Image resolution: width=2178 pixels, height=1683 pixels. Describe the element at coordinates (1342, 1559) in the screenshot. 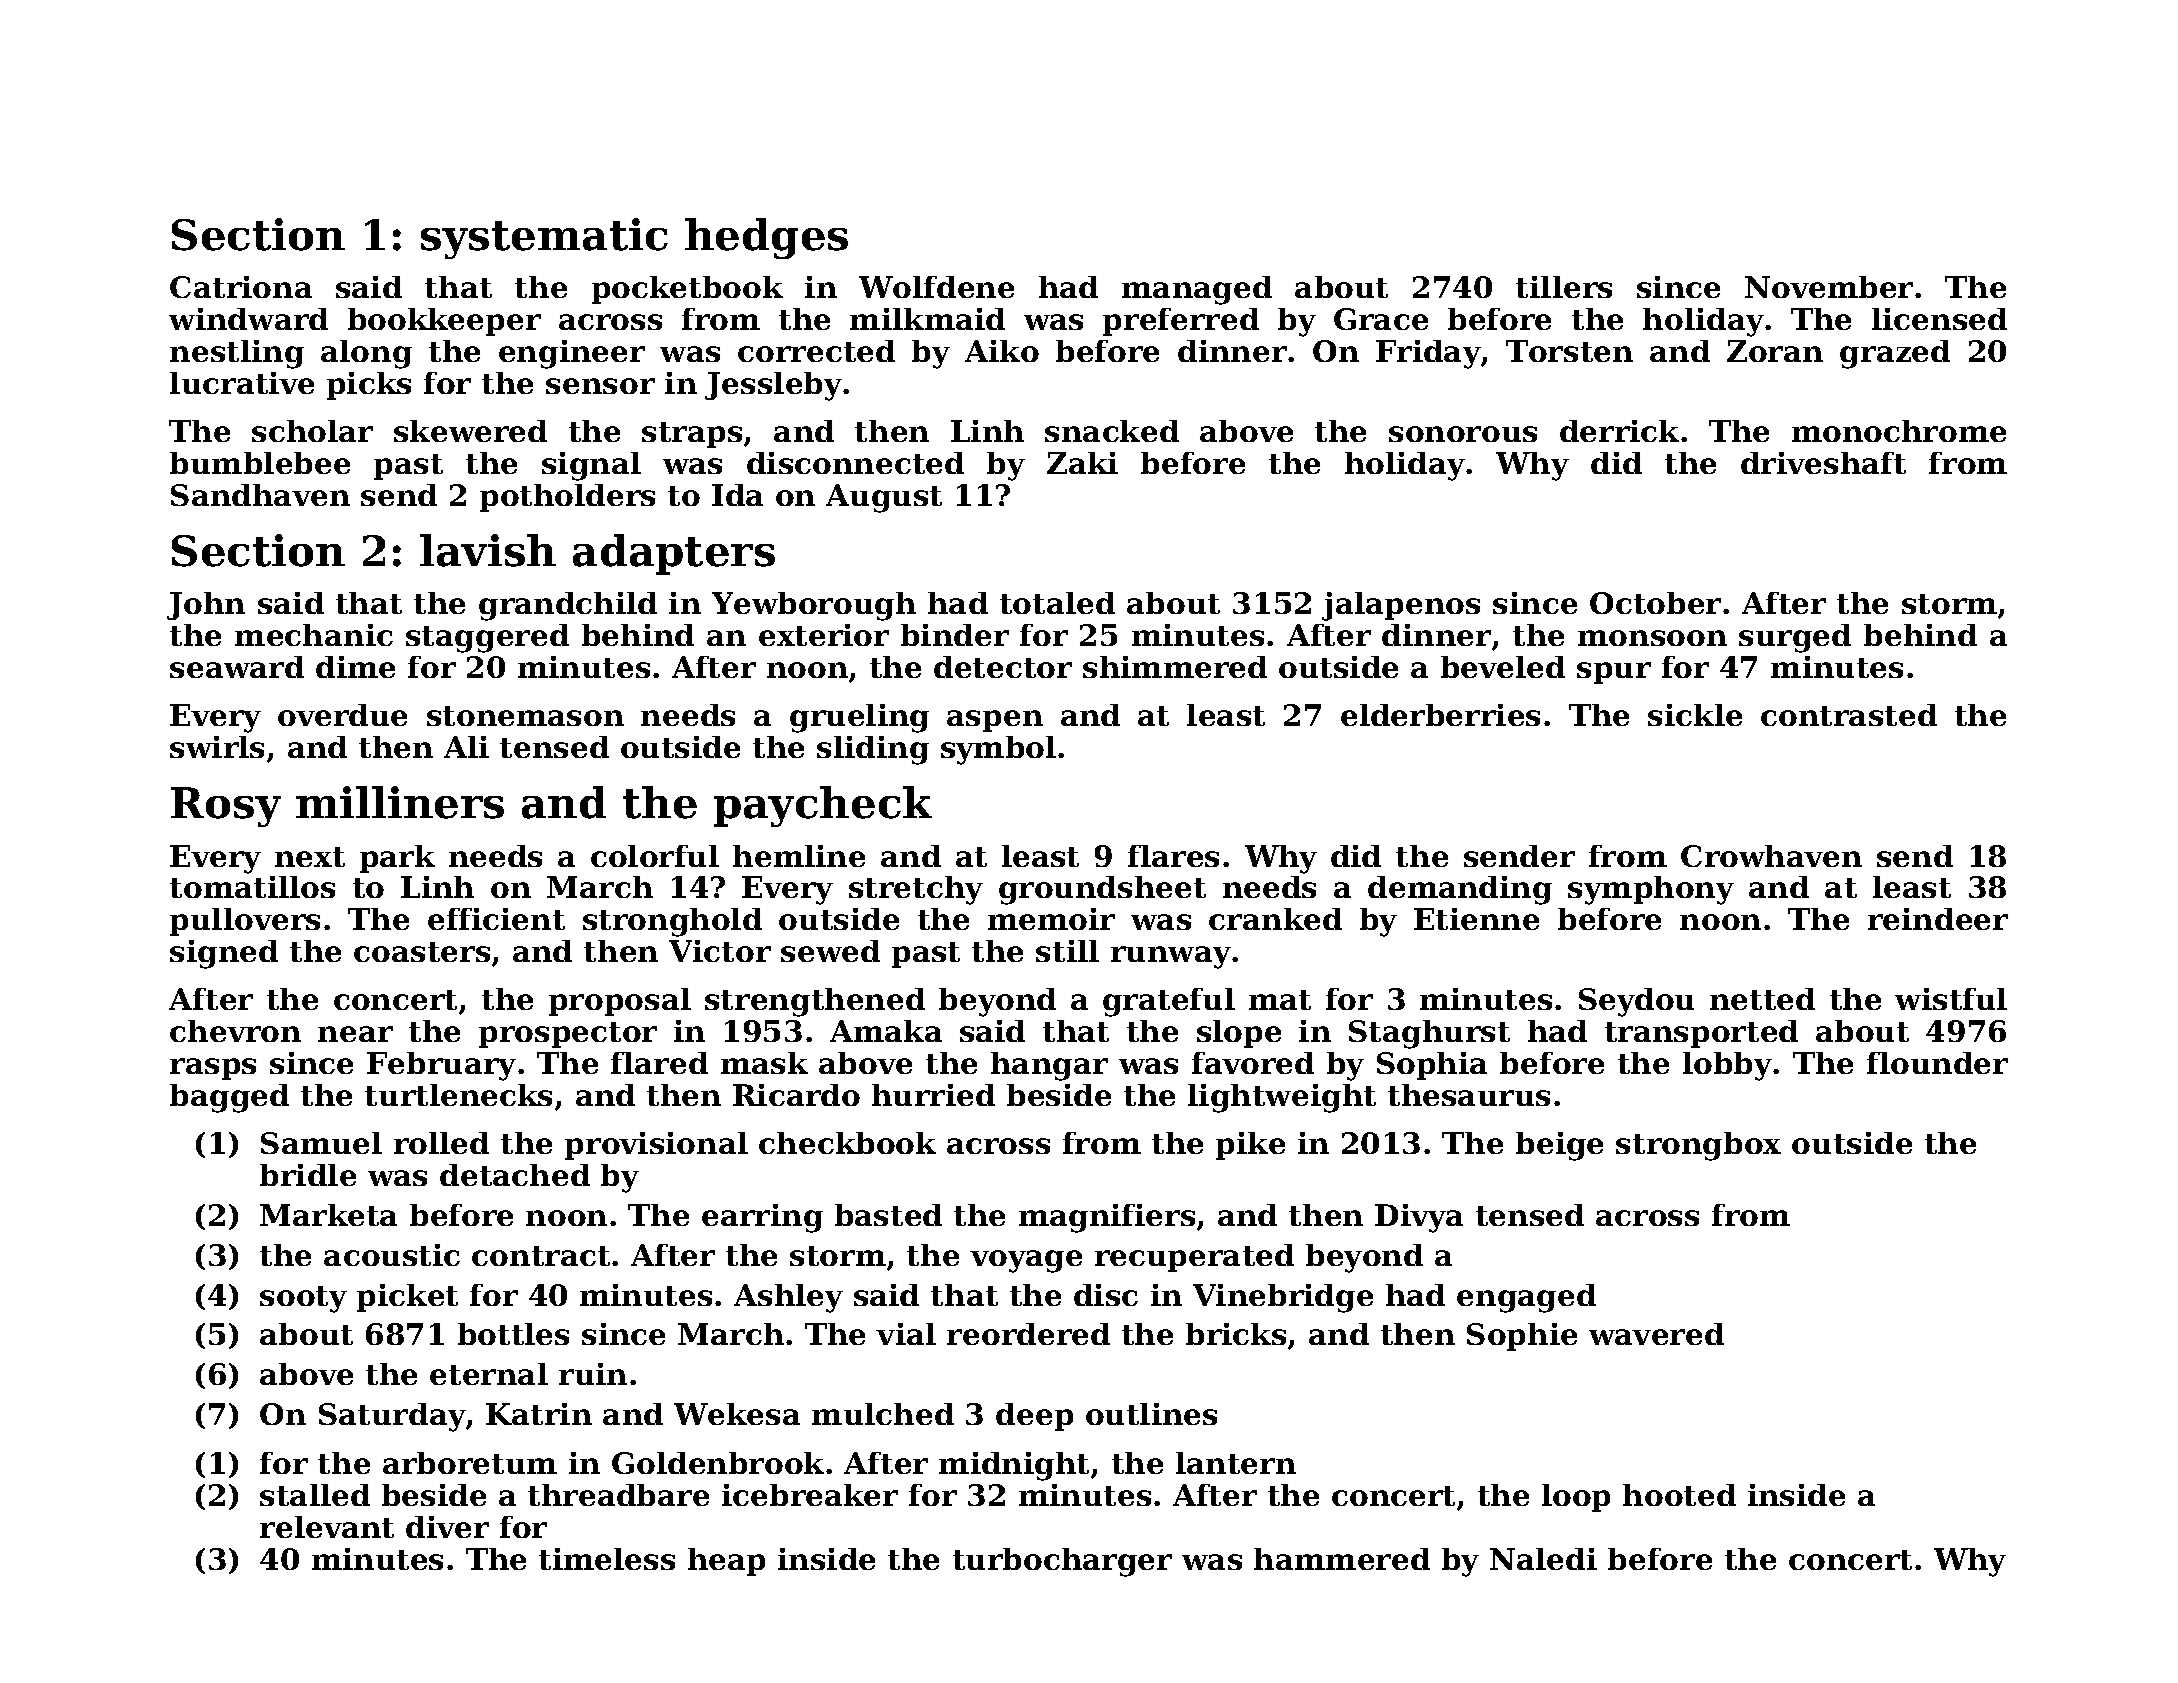

I see `hammered` at that location.
